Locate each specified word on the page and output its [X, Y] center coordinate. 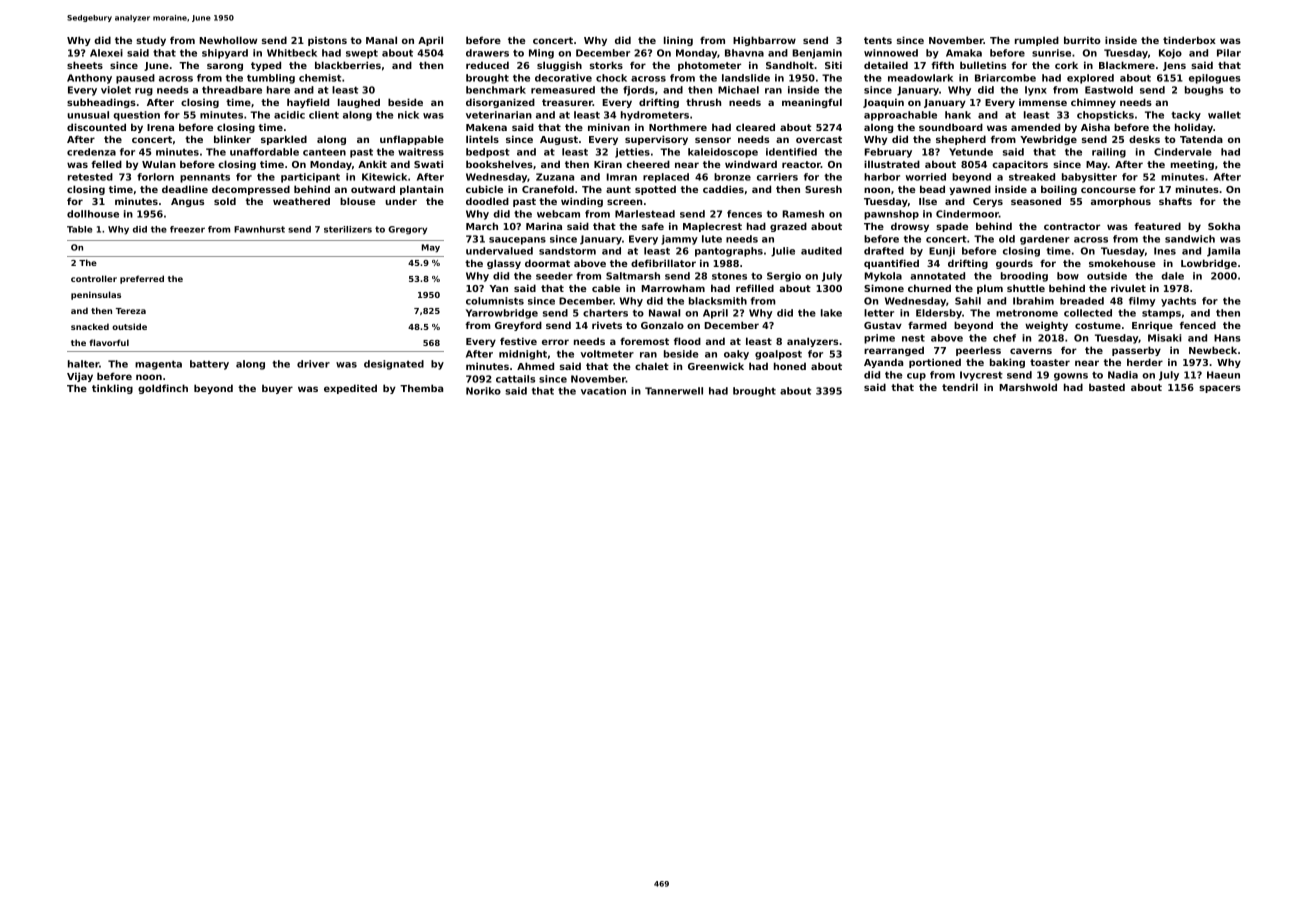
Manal [381, 40]
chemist [320, 78]
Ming [541, 54]
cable [606, 288]
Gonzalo [662, 325]
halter [83, 364]
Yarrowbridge [502, 314]
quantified [891, 264]
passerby [1136, 351]
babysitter [1089, 178]
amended [1035, 127]
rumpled [1037, 41]
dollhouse [93, 214]
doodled [487, 201]
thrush [703, 102]
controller [94, 278]
